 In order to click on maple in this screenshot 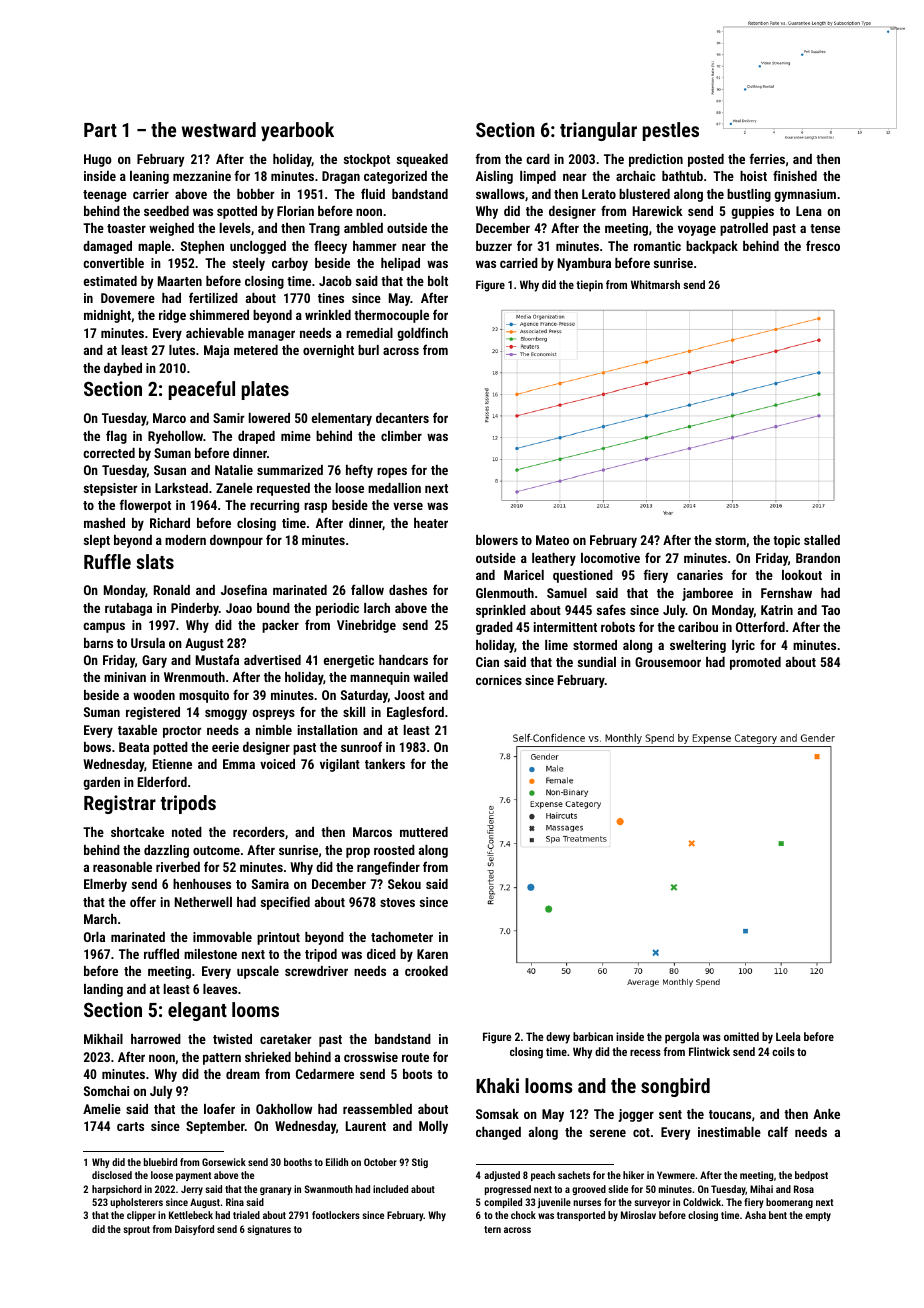, I will do `click(154, 247)`.
